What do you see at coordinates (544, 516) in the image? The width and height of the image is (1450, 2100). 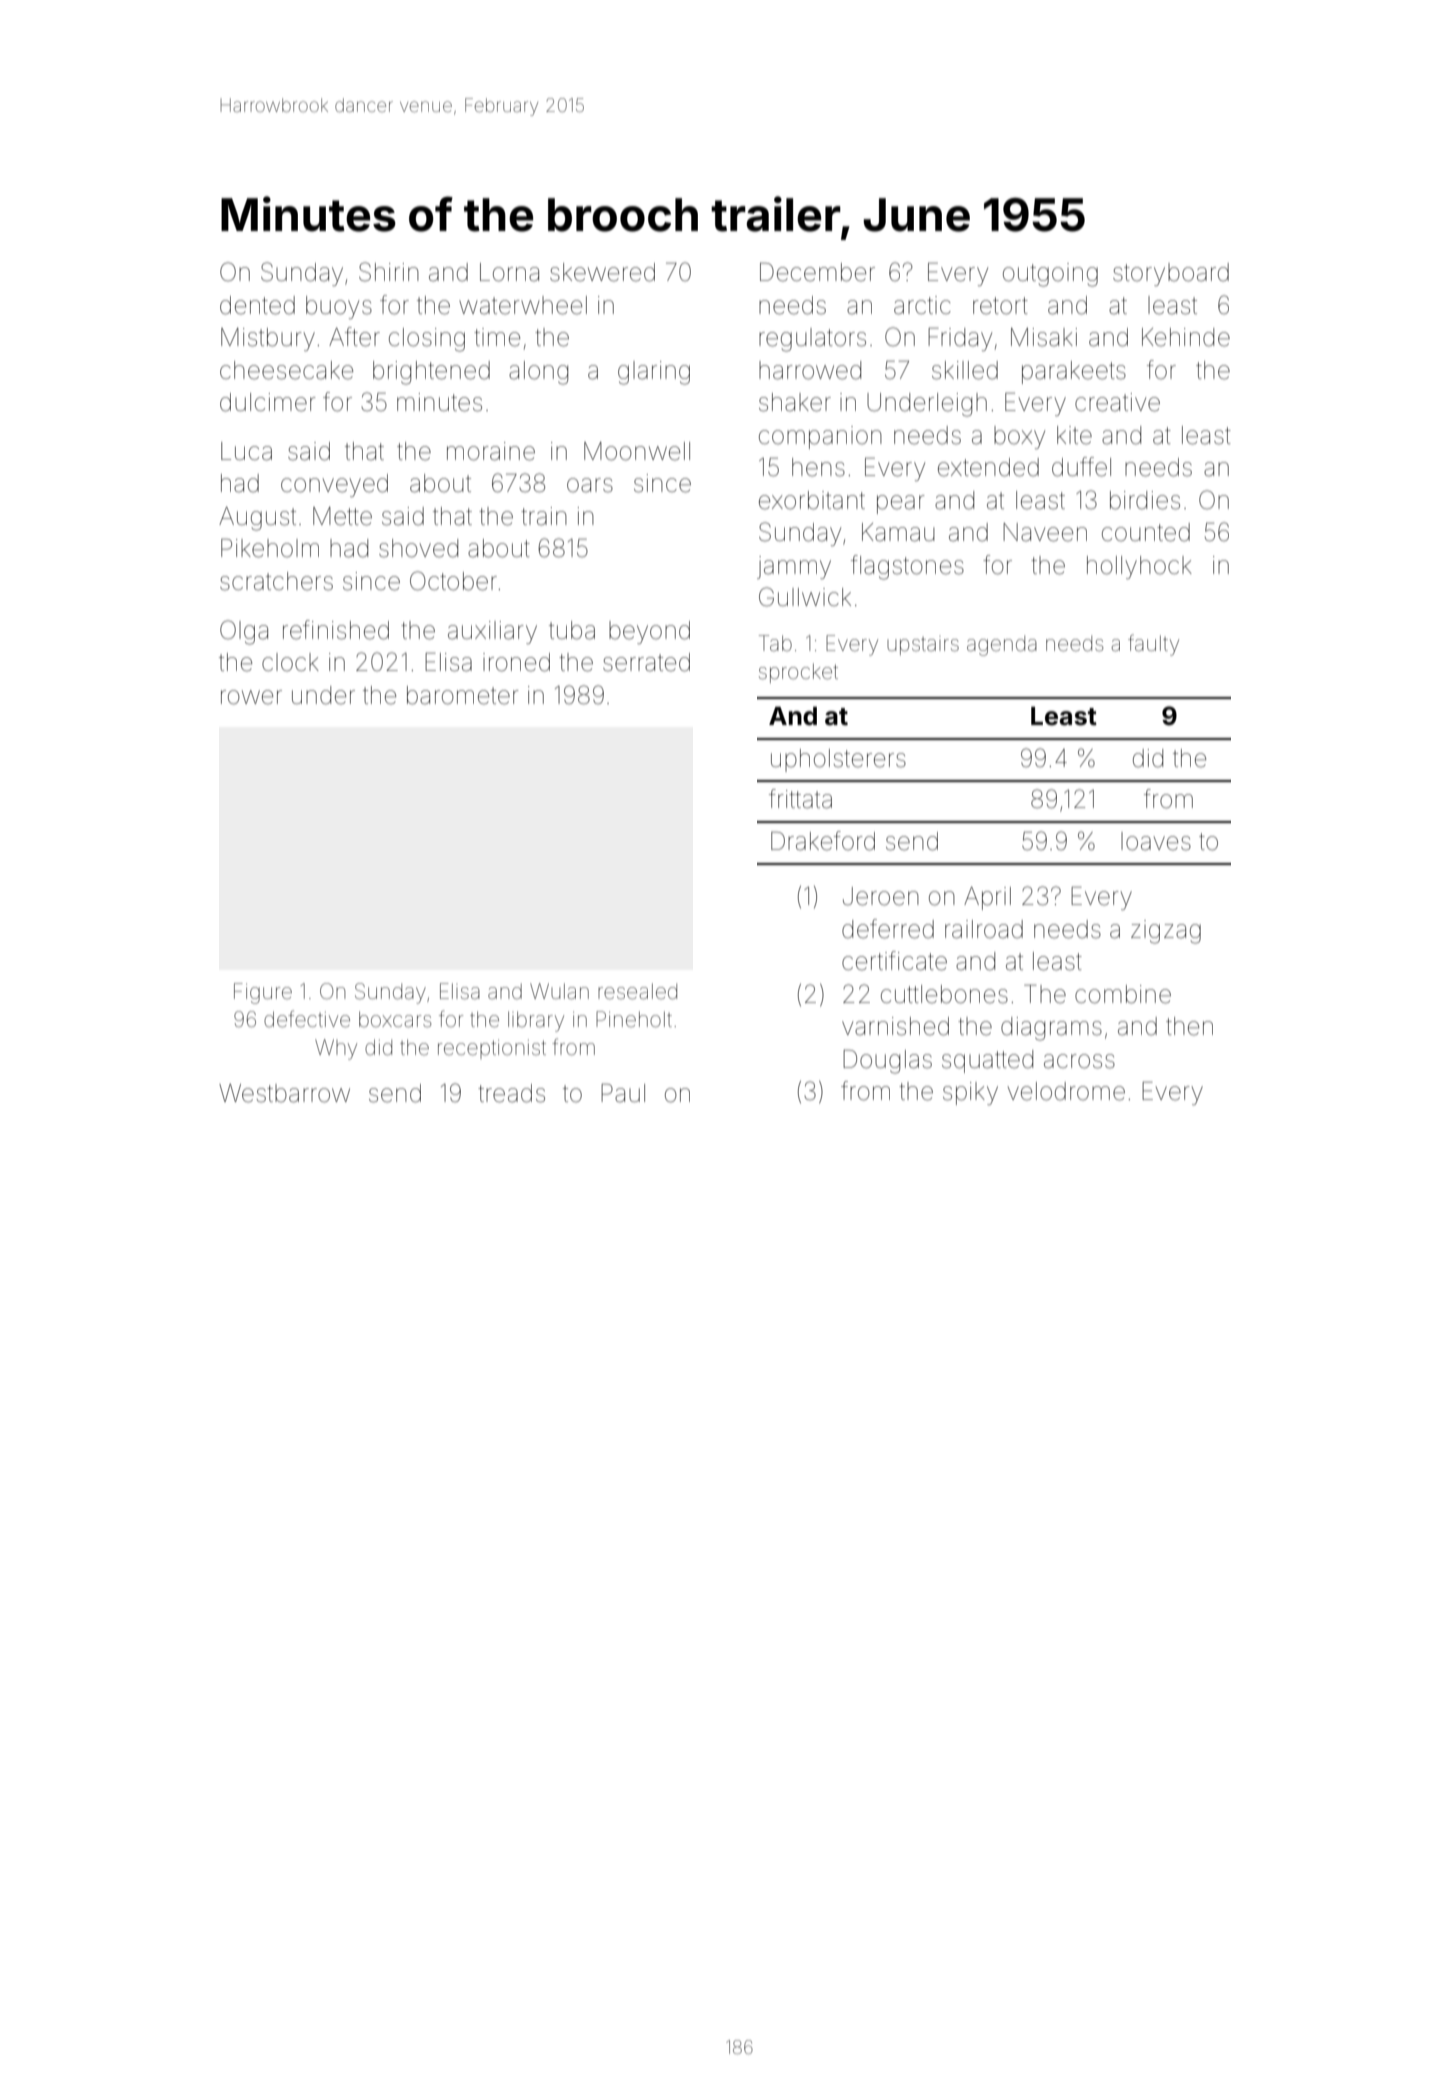 I see `train` at bounding box center [544, 516].
